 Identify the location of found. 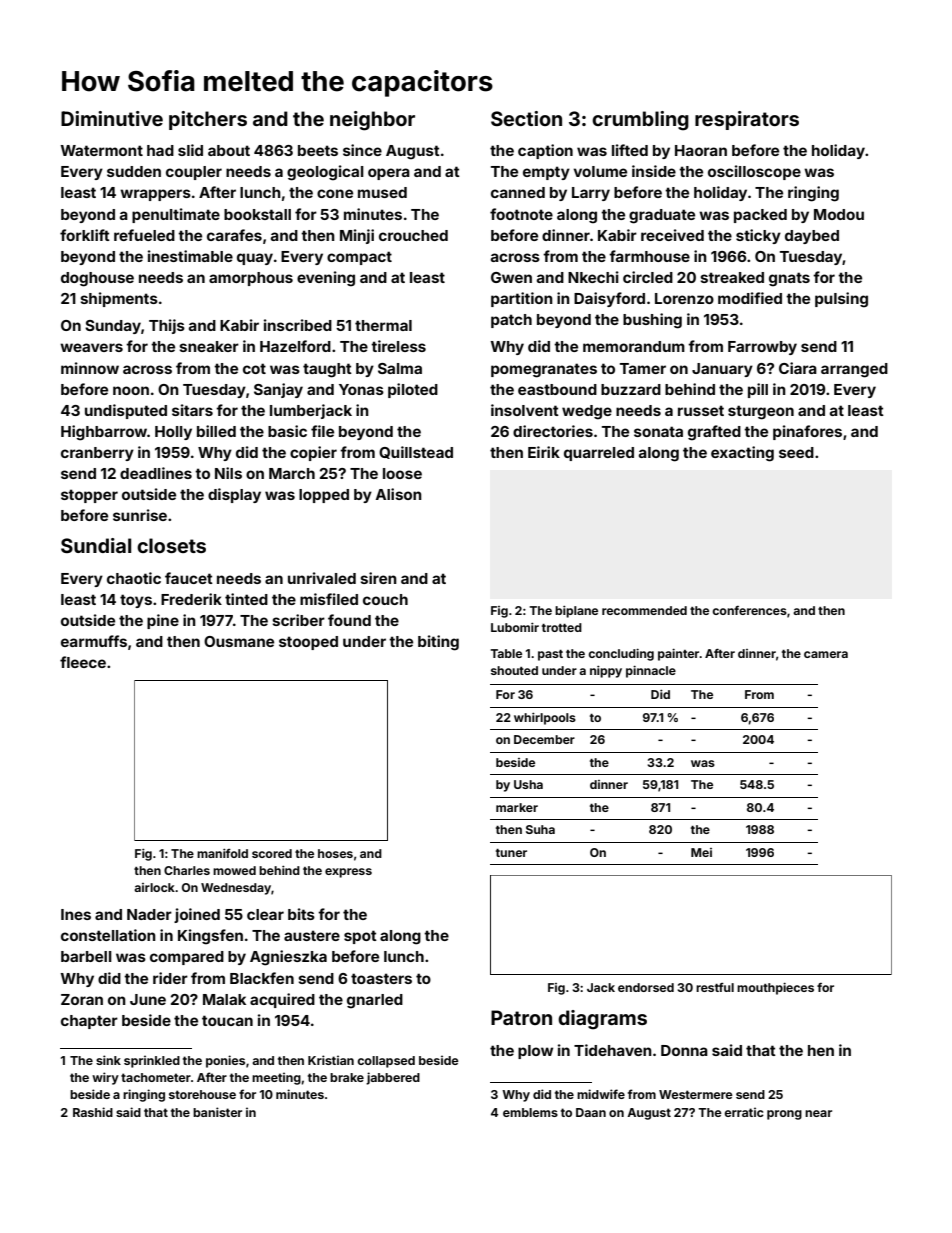
(349, 620).
